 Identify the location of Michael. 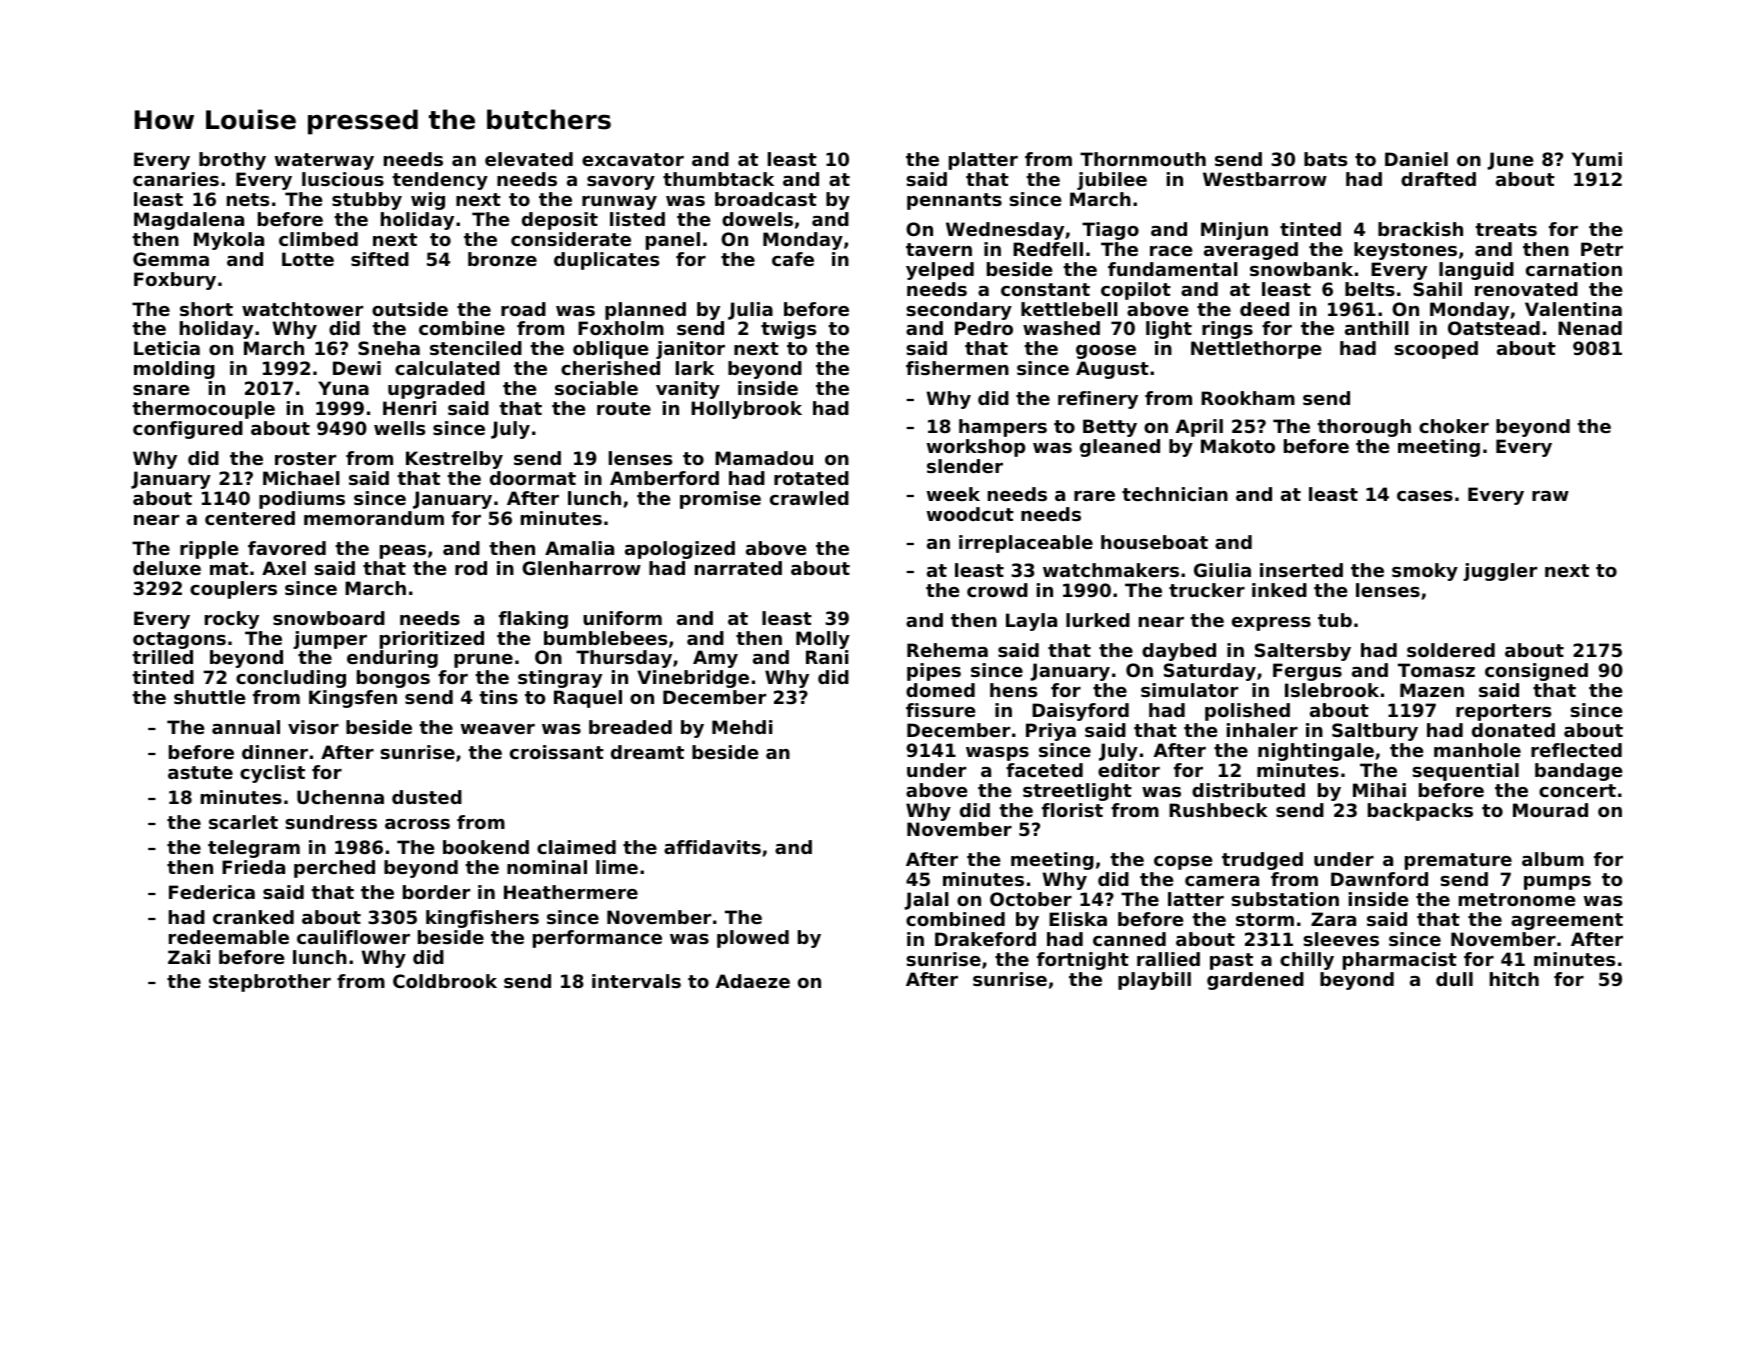
(301, 478).
